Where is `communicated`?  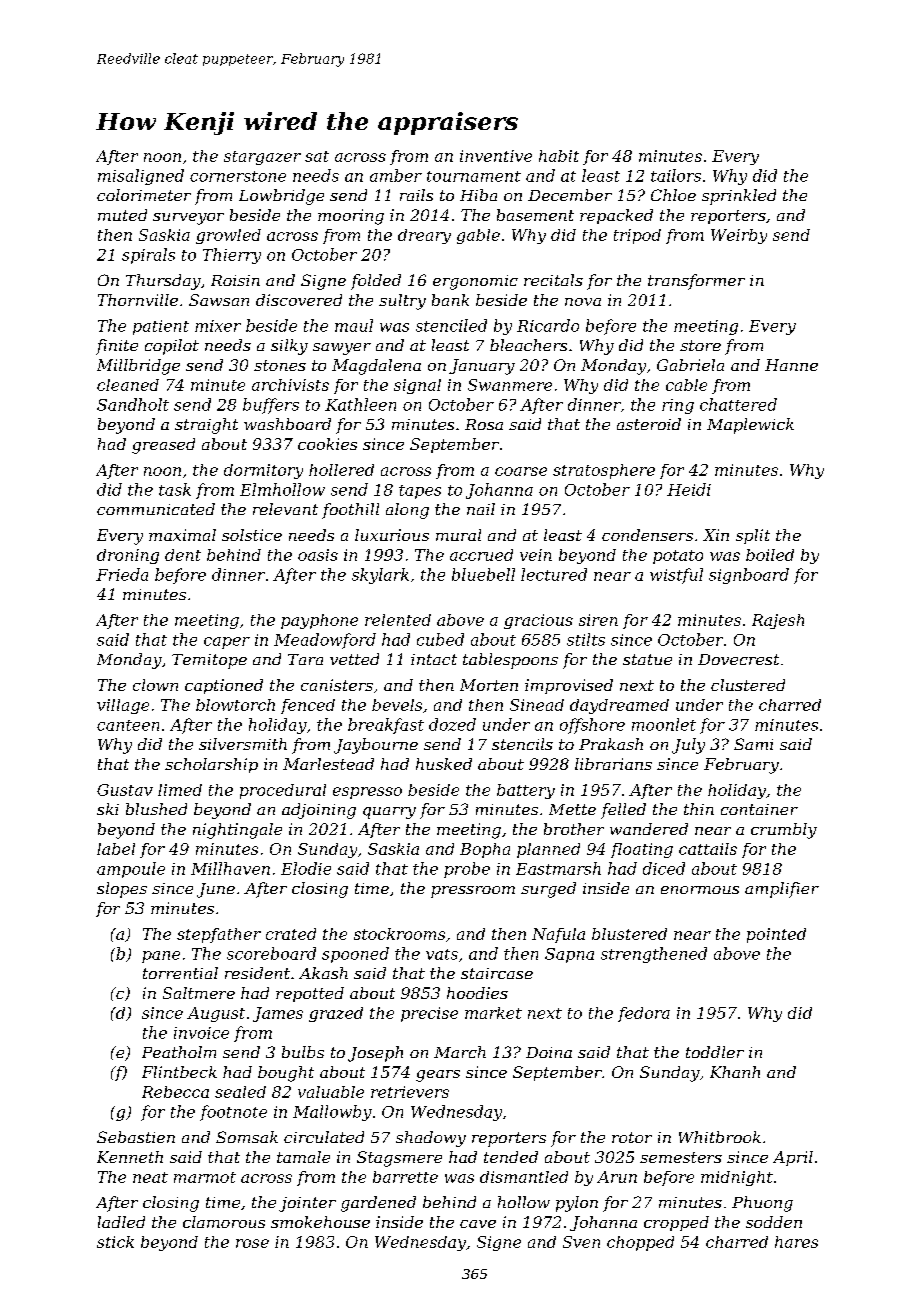
communicated is located at coordinates (156, 509).
